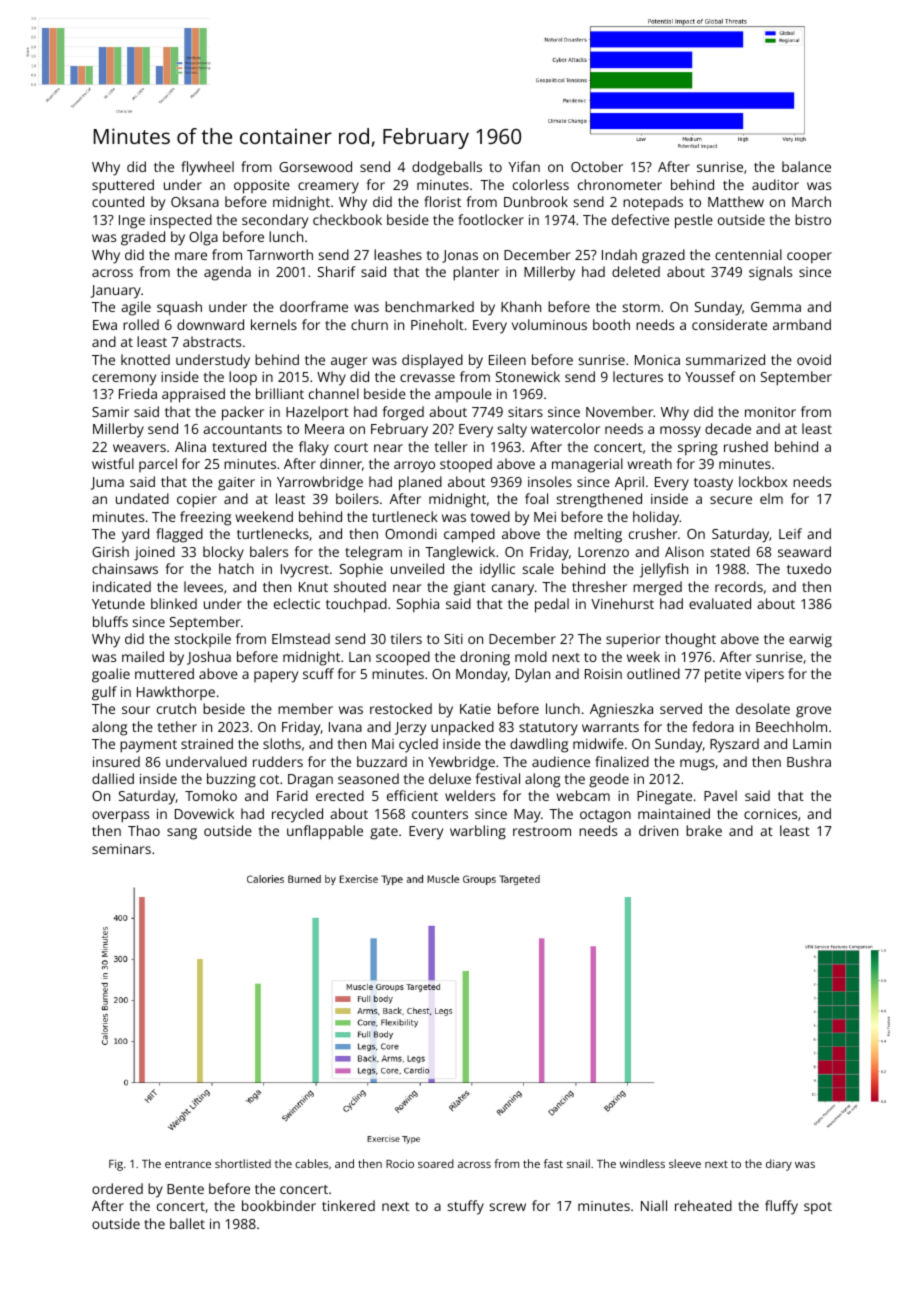  I want to click on Jonas, so click(460, 256).
